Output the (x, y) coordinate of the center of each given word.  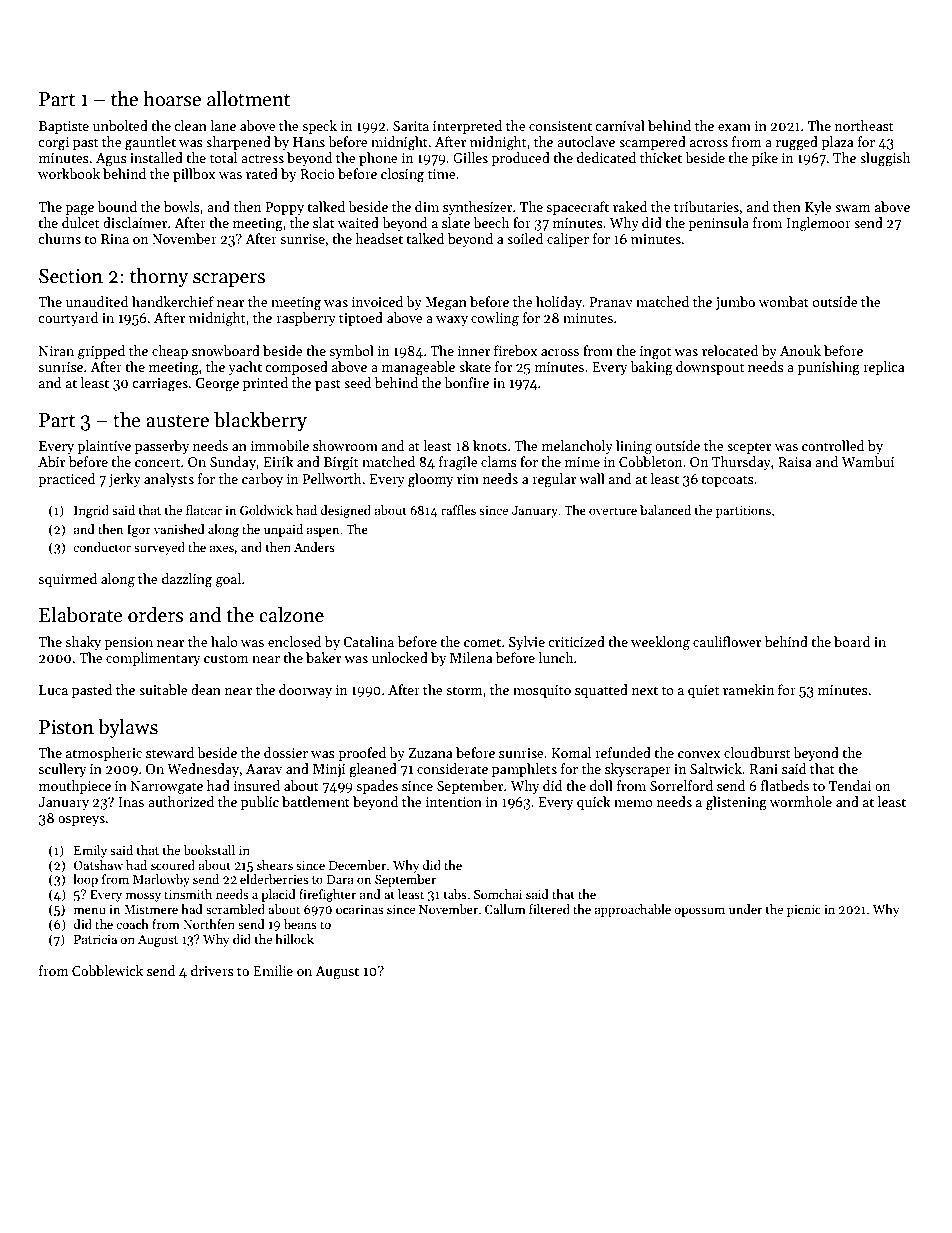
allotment (248, 99)
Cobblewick (107, 970)
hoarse (172, 99)
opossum (700, 912)
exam (734, 127)
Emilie (273, 970)
